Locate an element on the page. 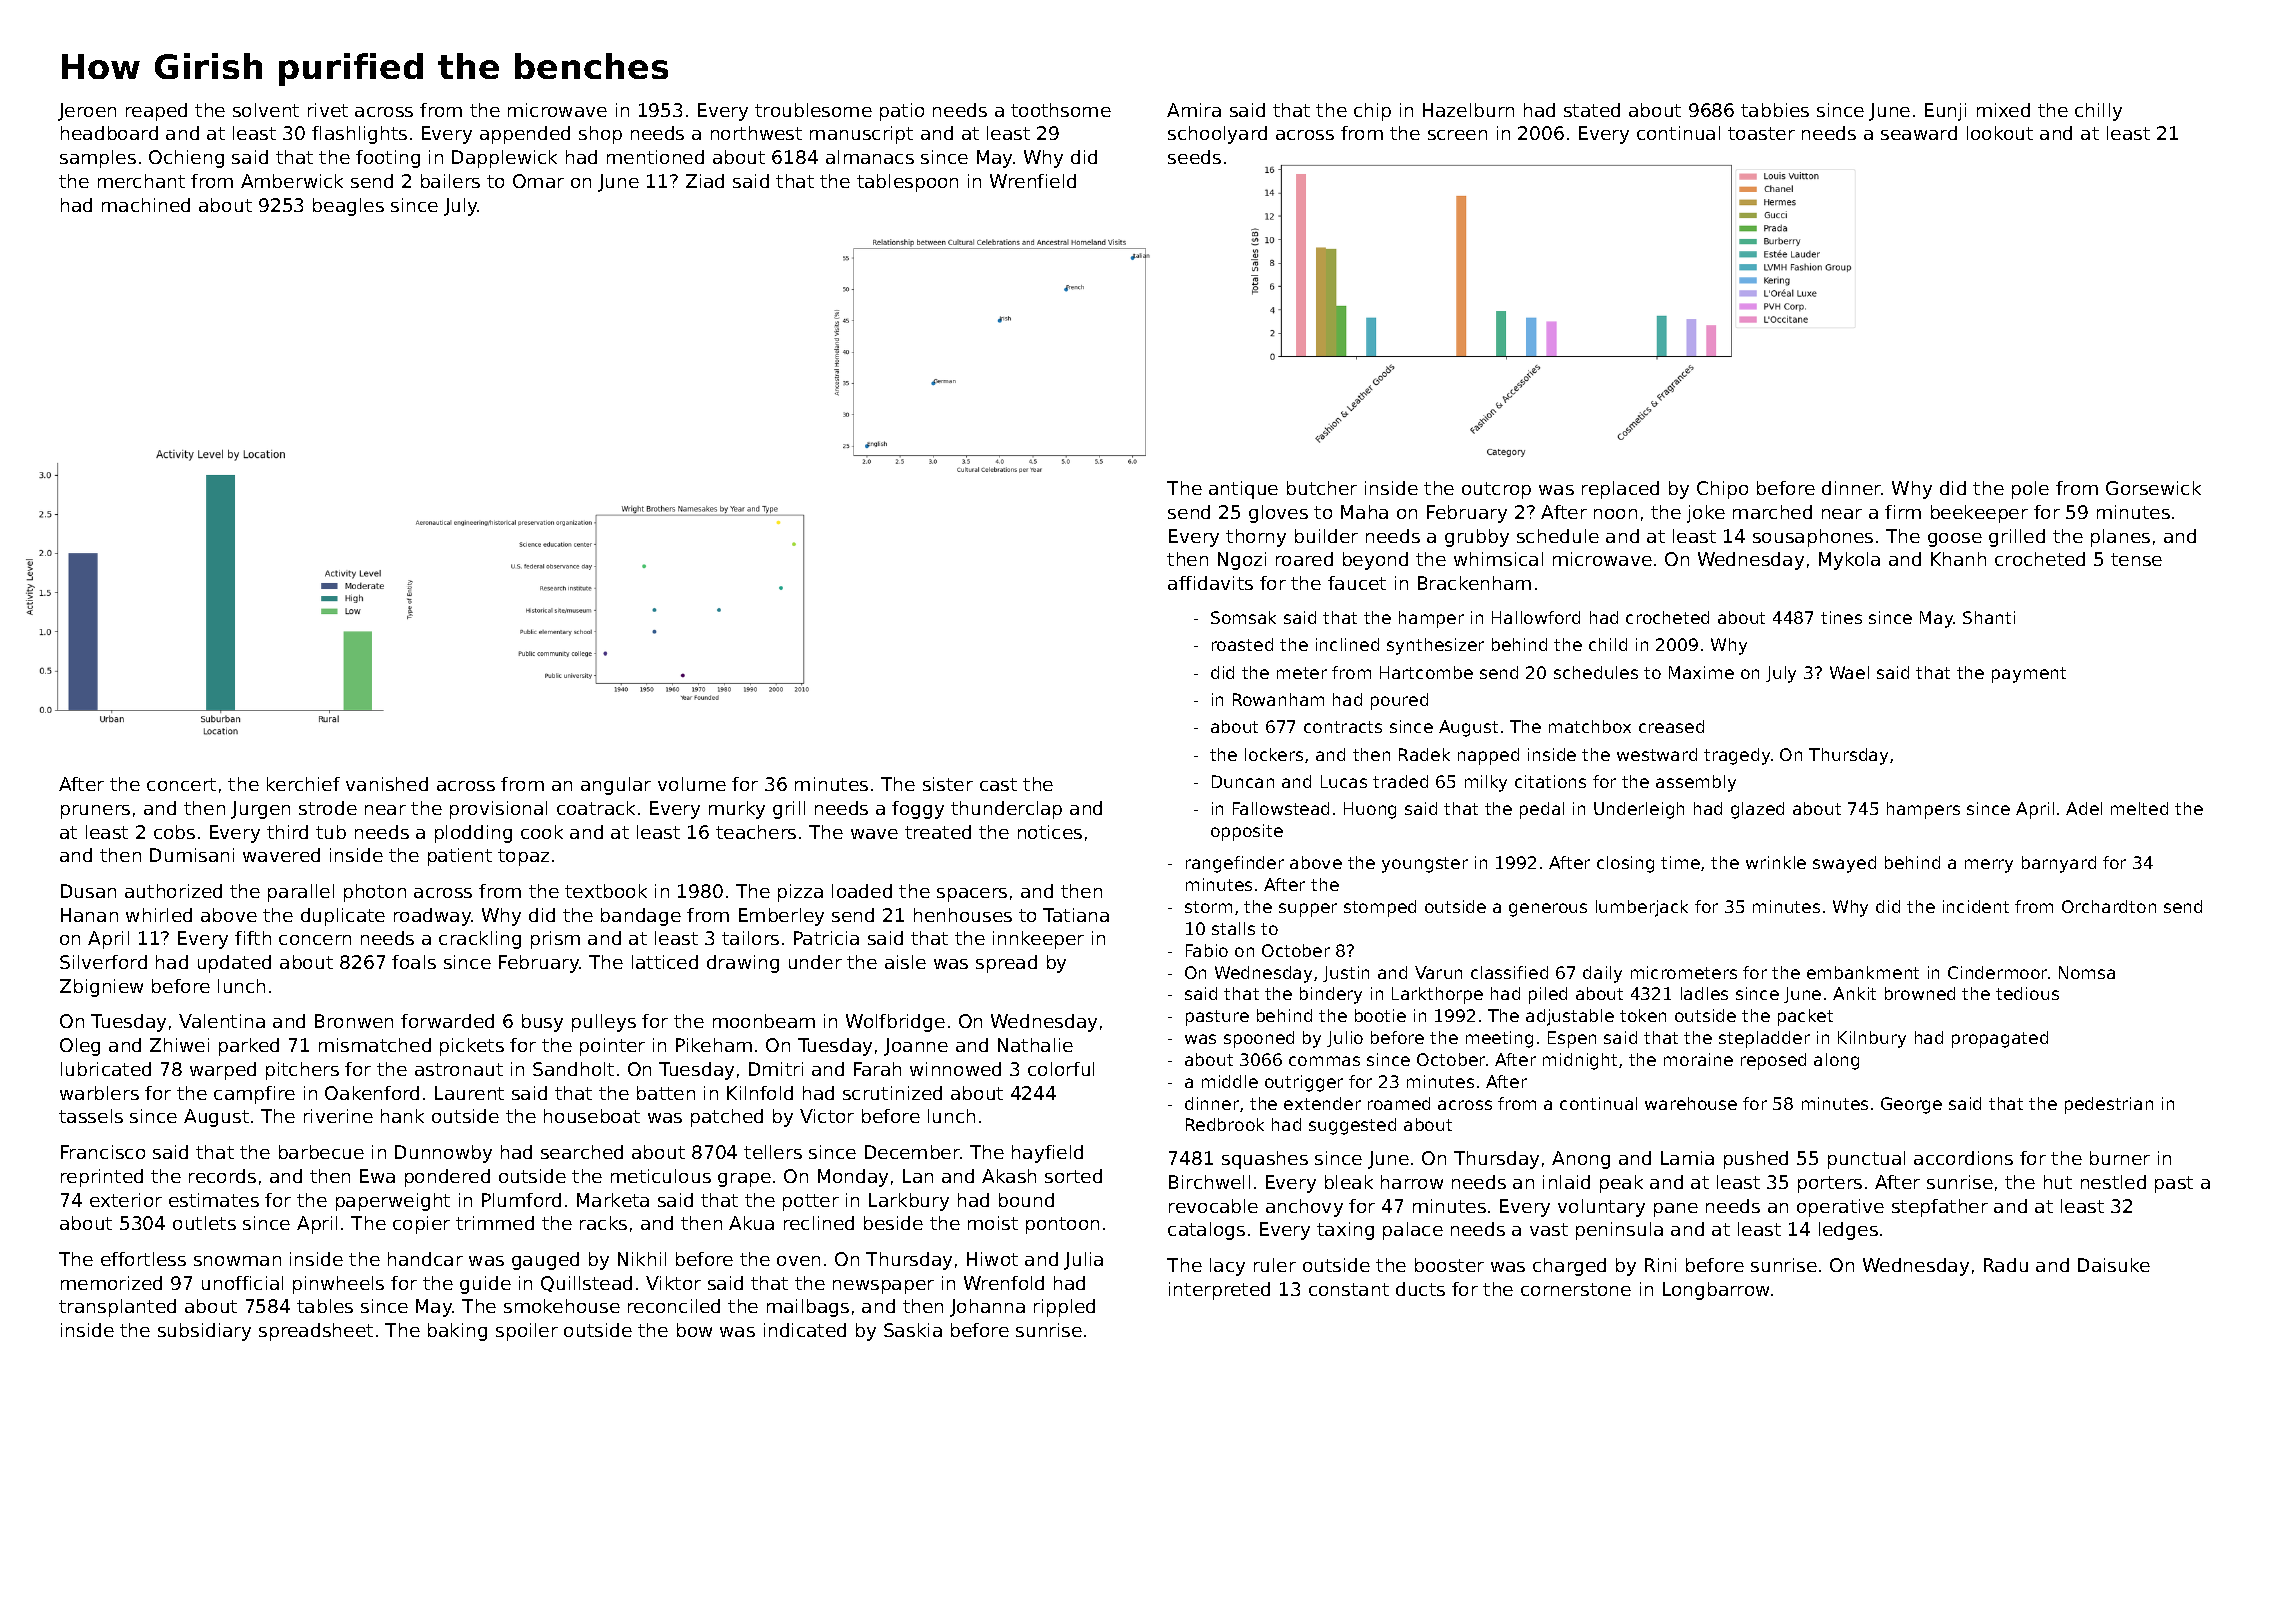  spooned is located at coordinates (1259, 1039).
